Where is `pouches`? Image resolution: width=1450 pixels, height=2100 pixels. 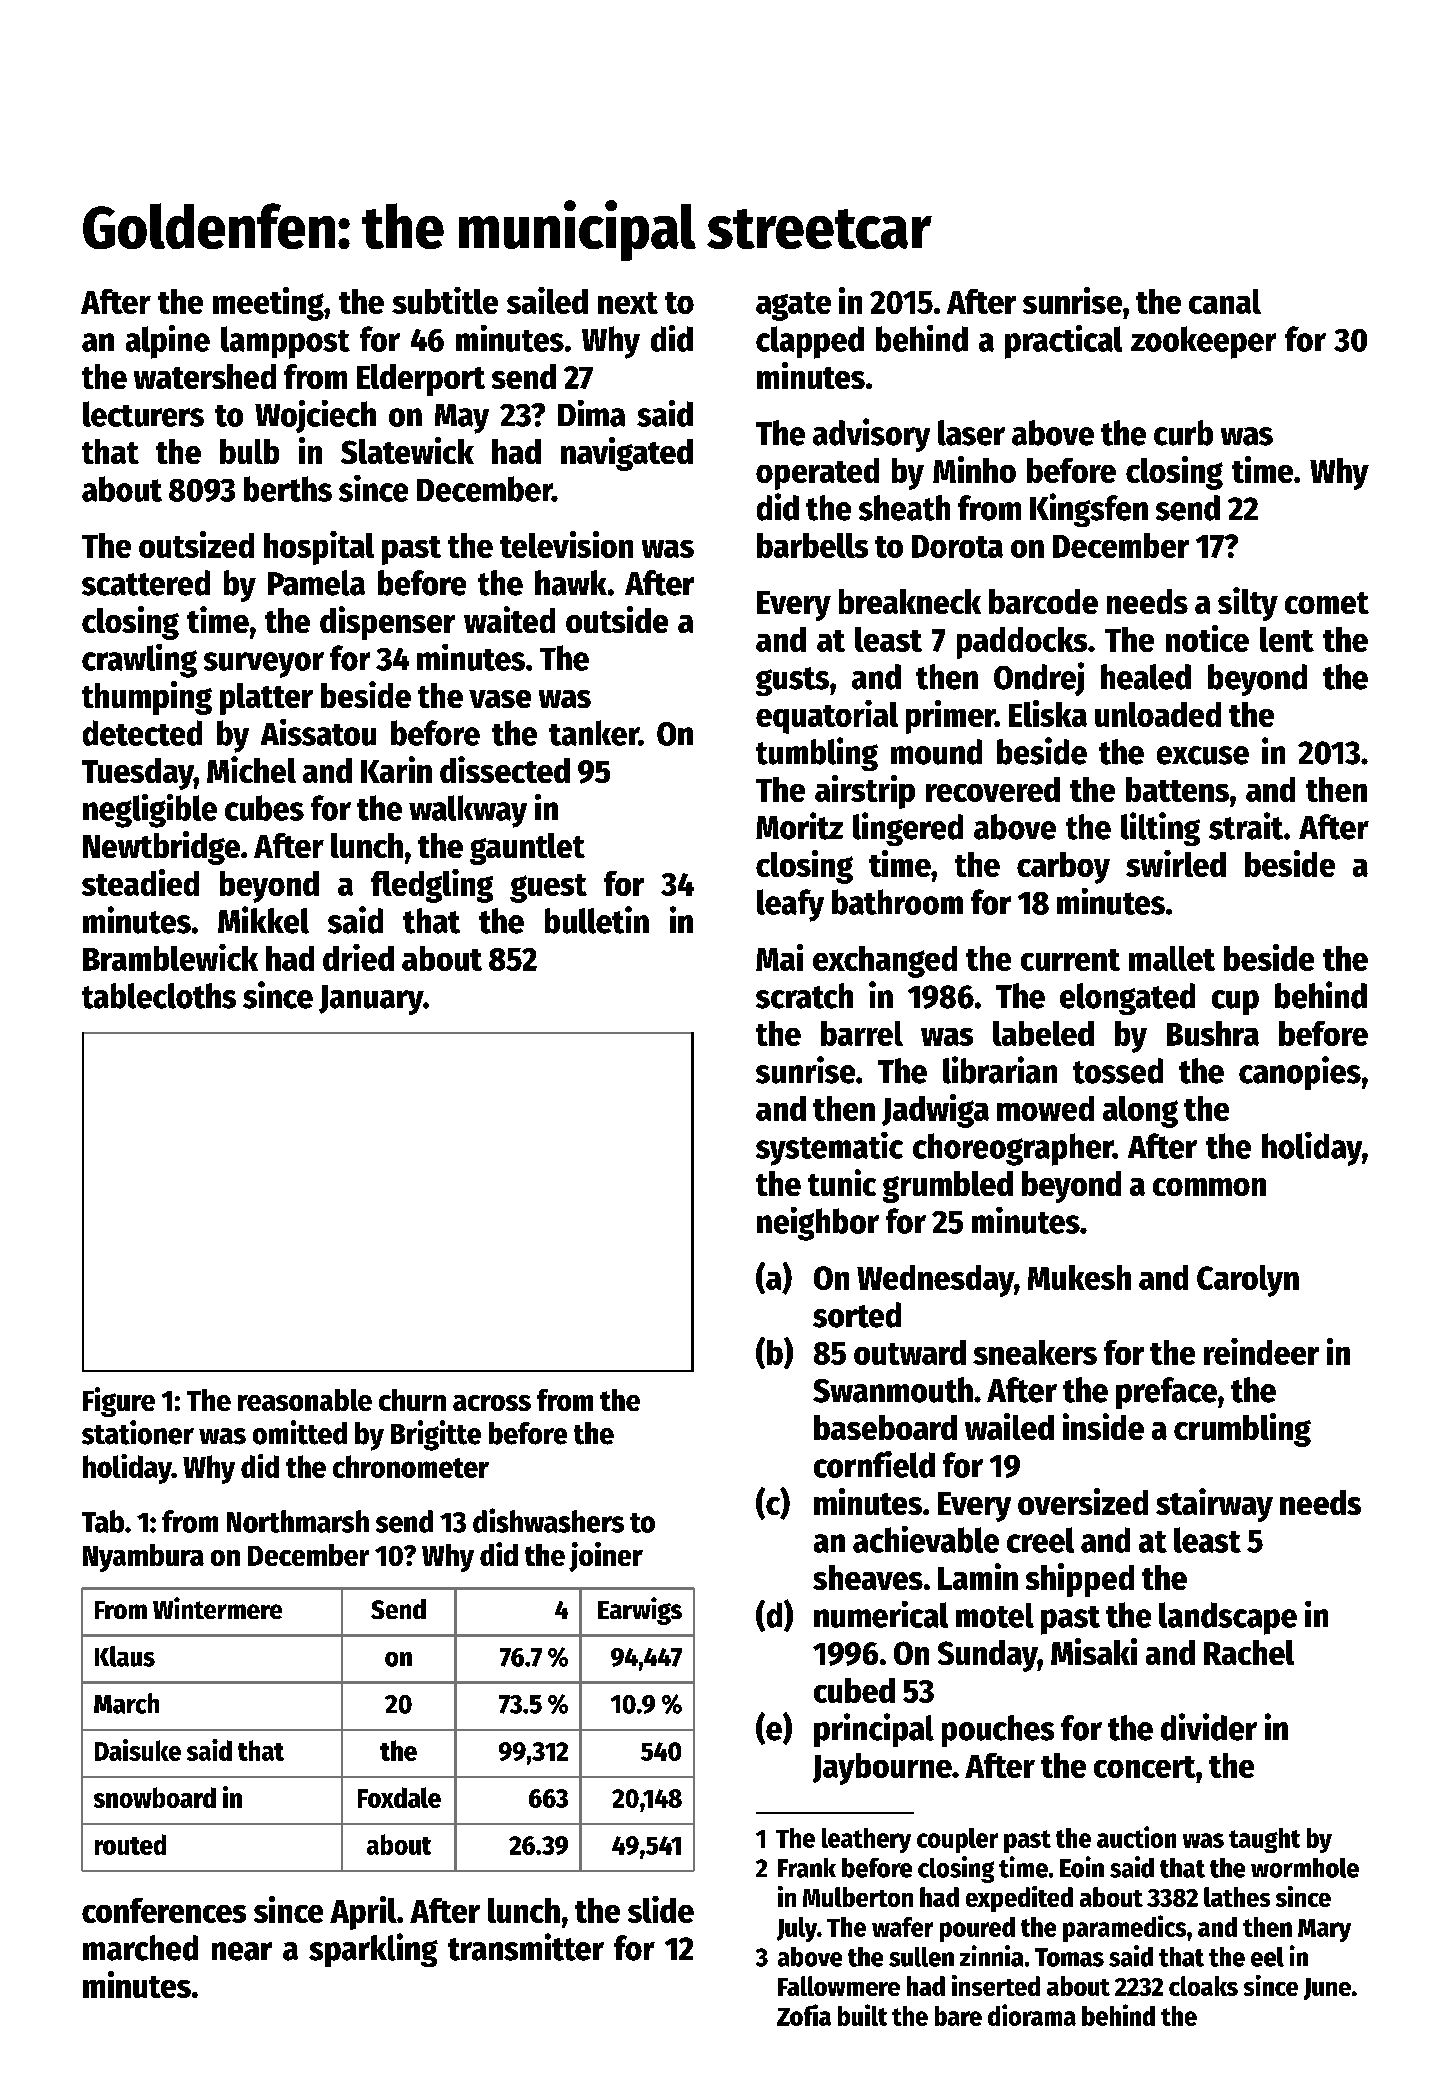 pouches is located at coordinates (998, 1731).
